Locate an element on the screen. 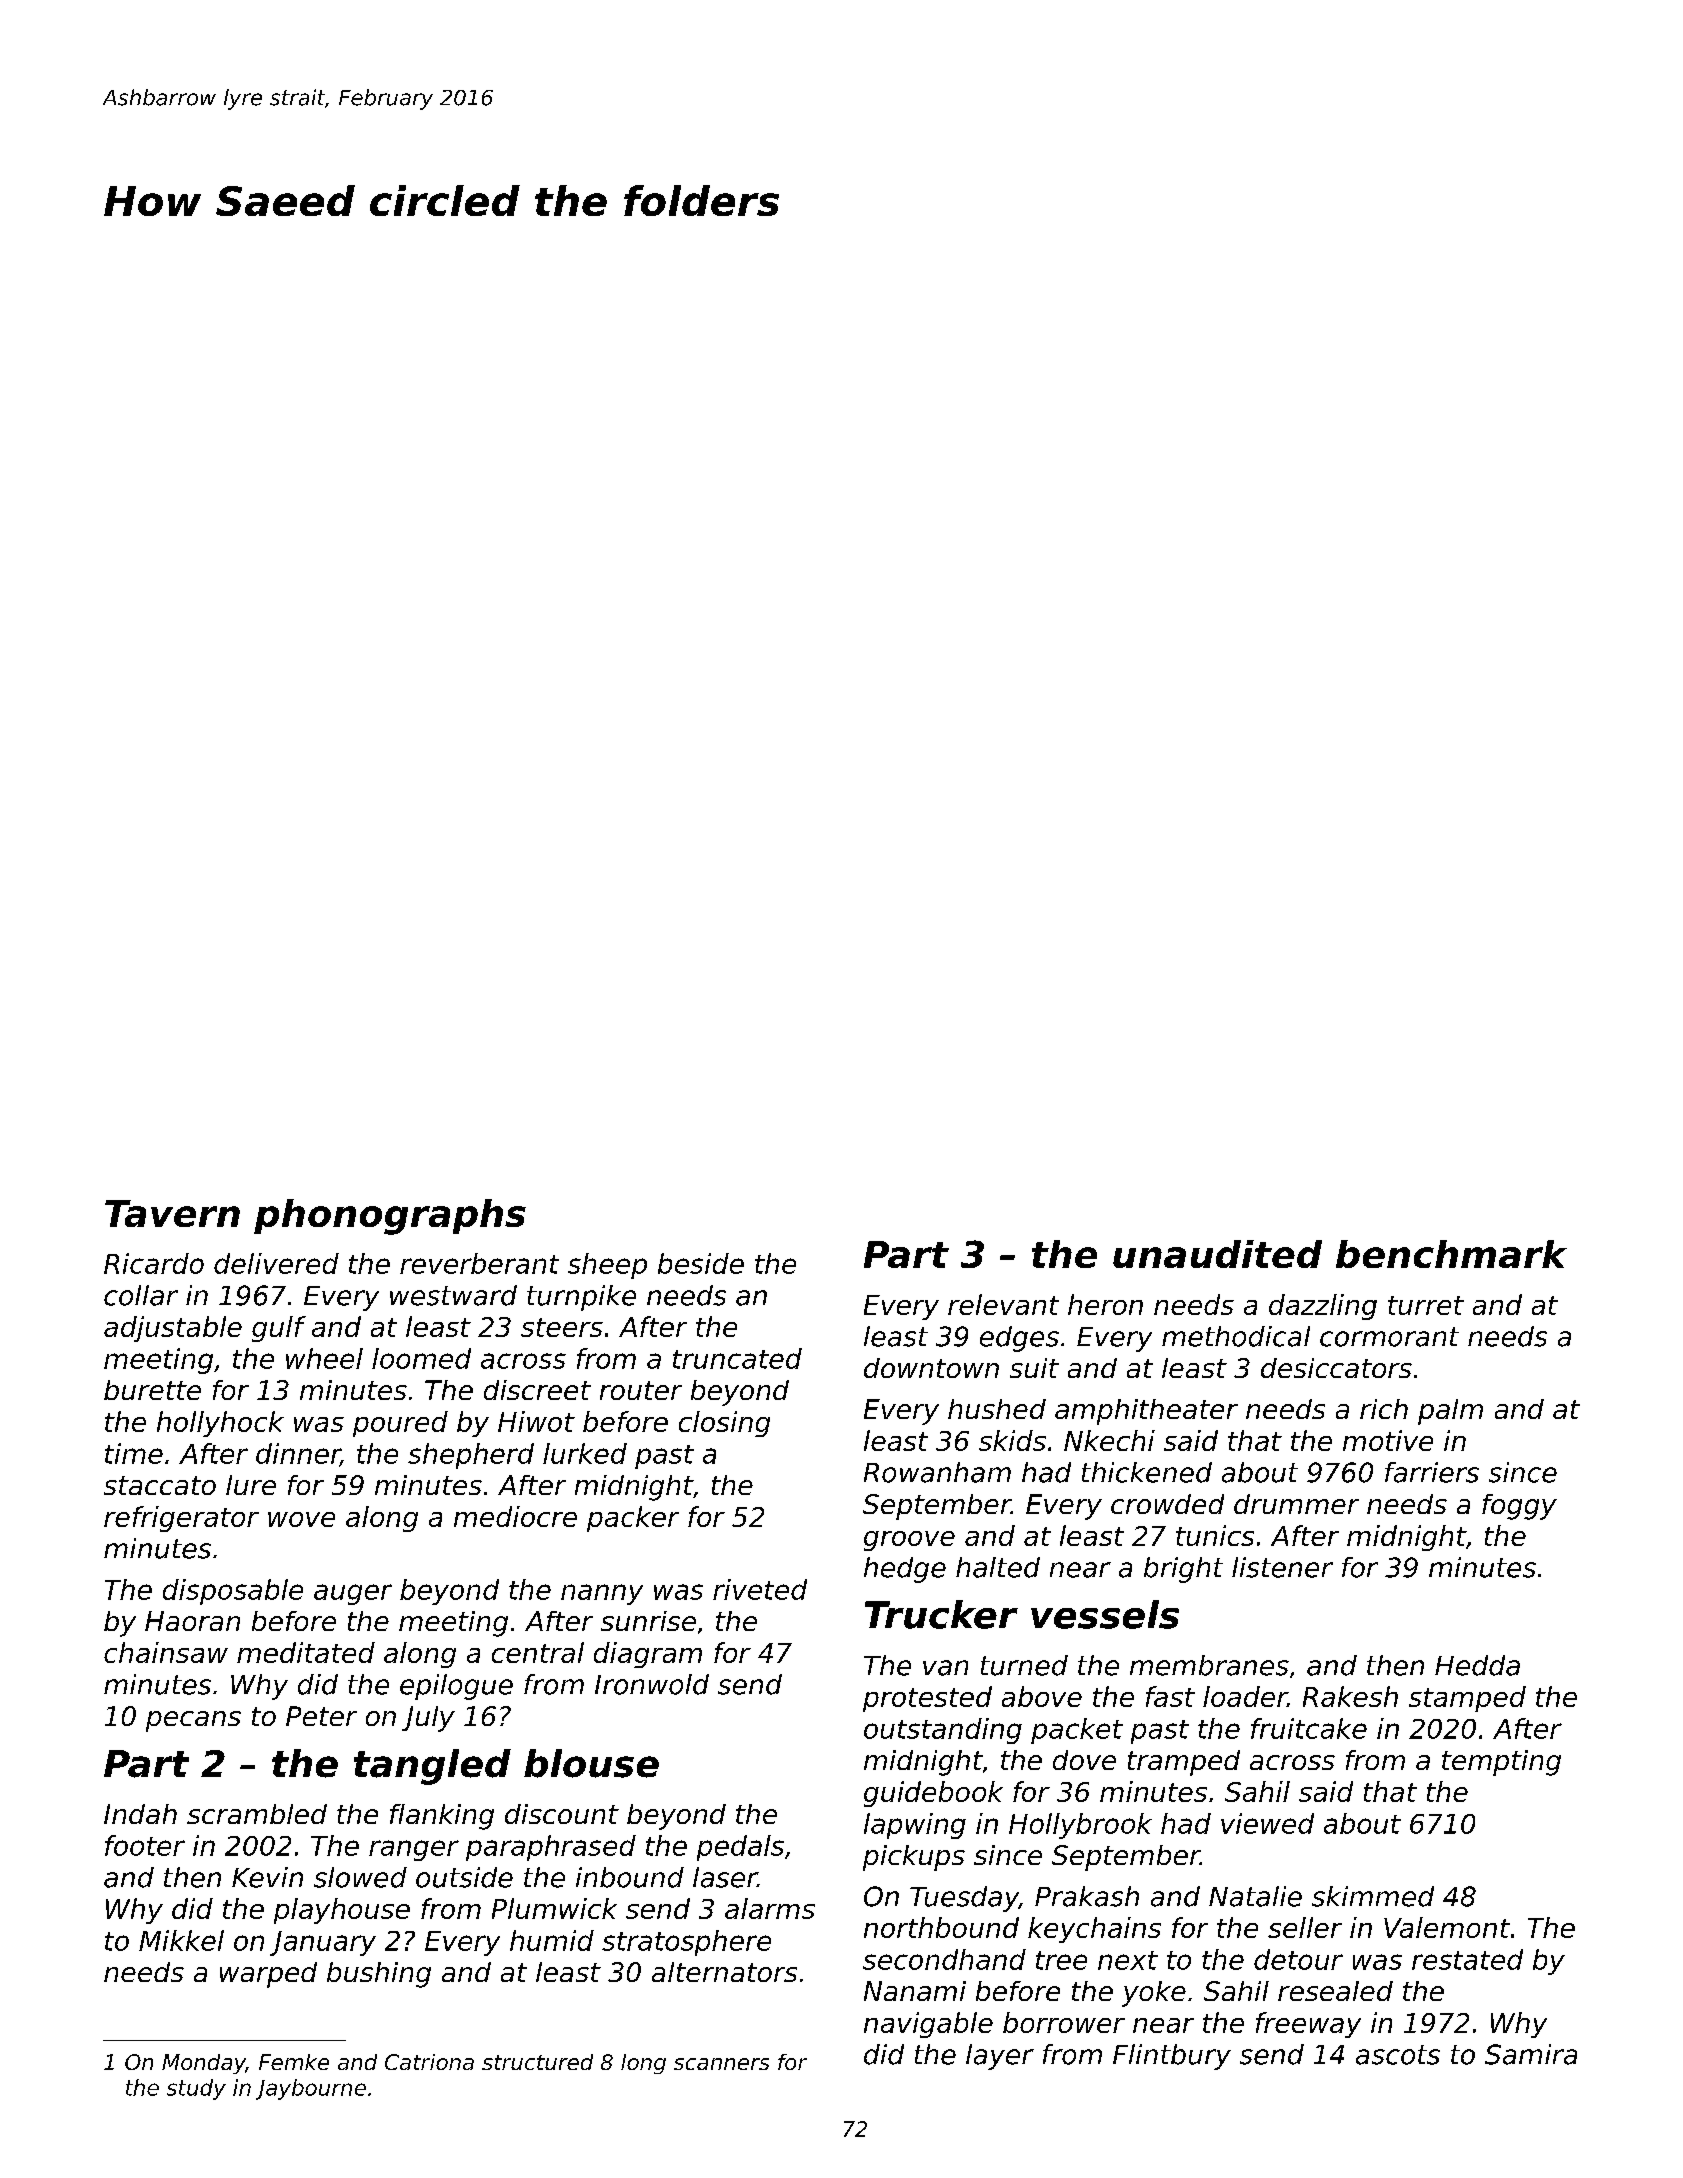  methodical is located at coordinates (1236, 1336).
